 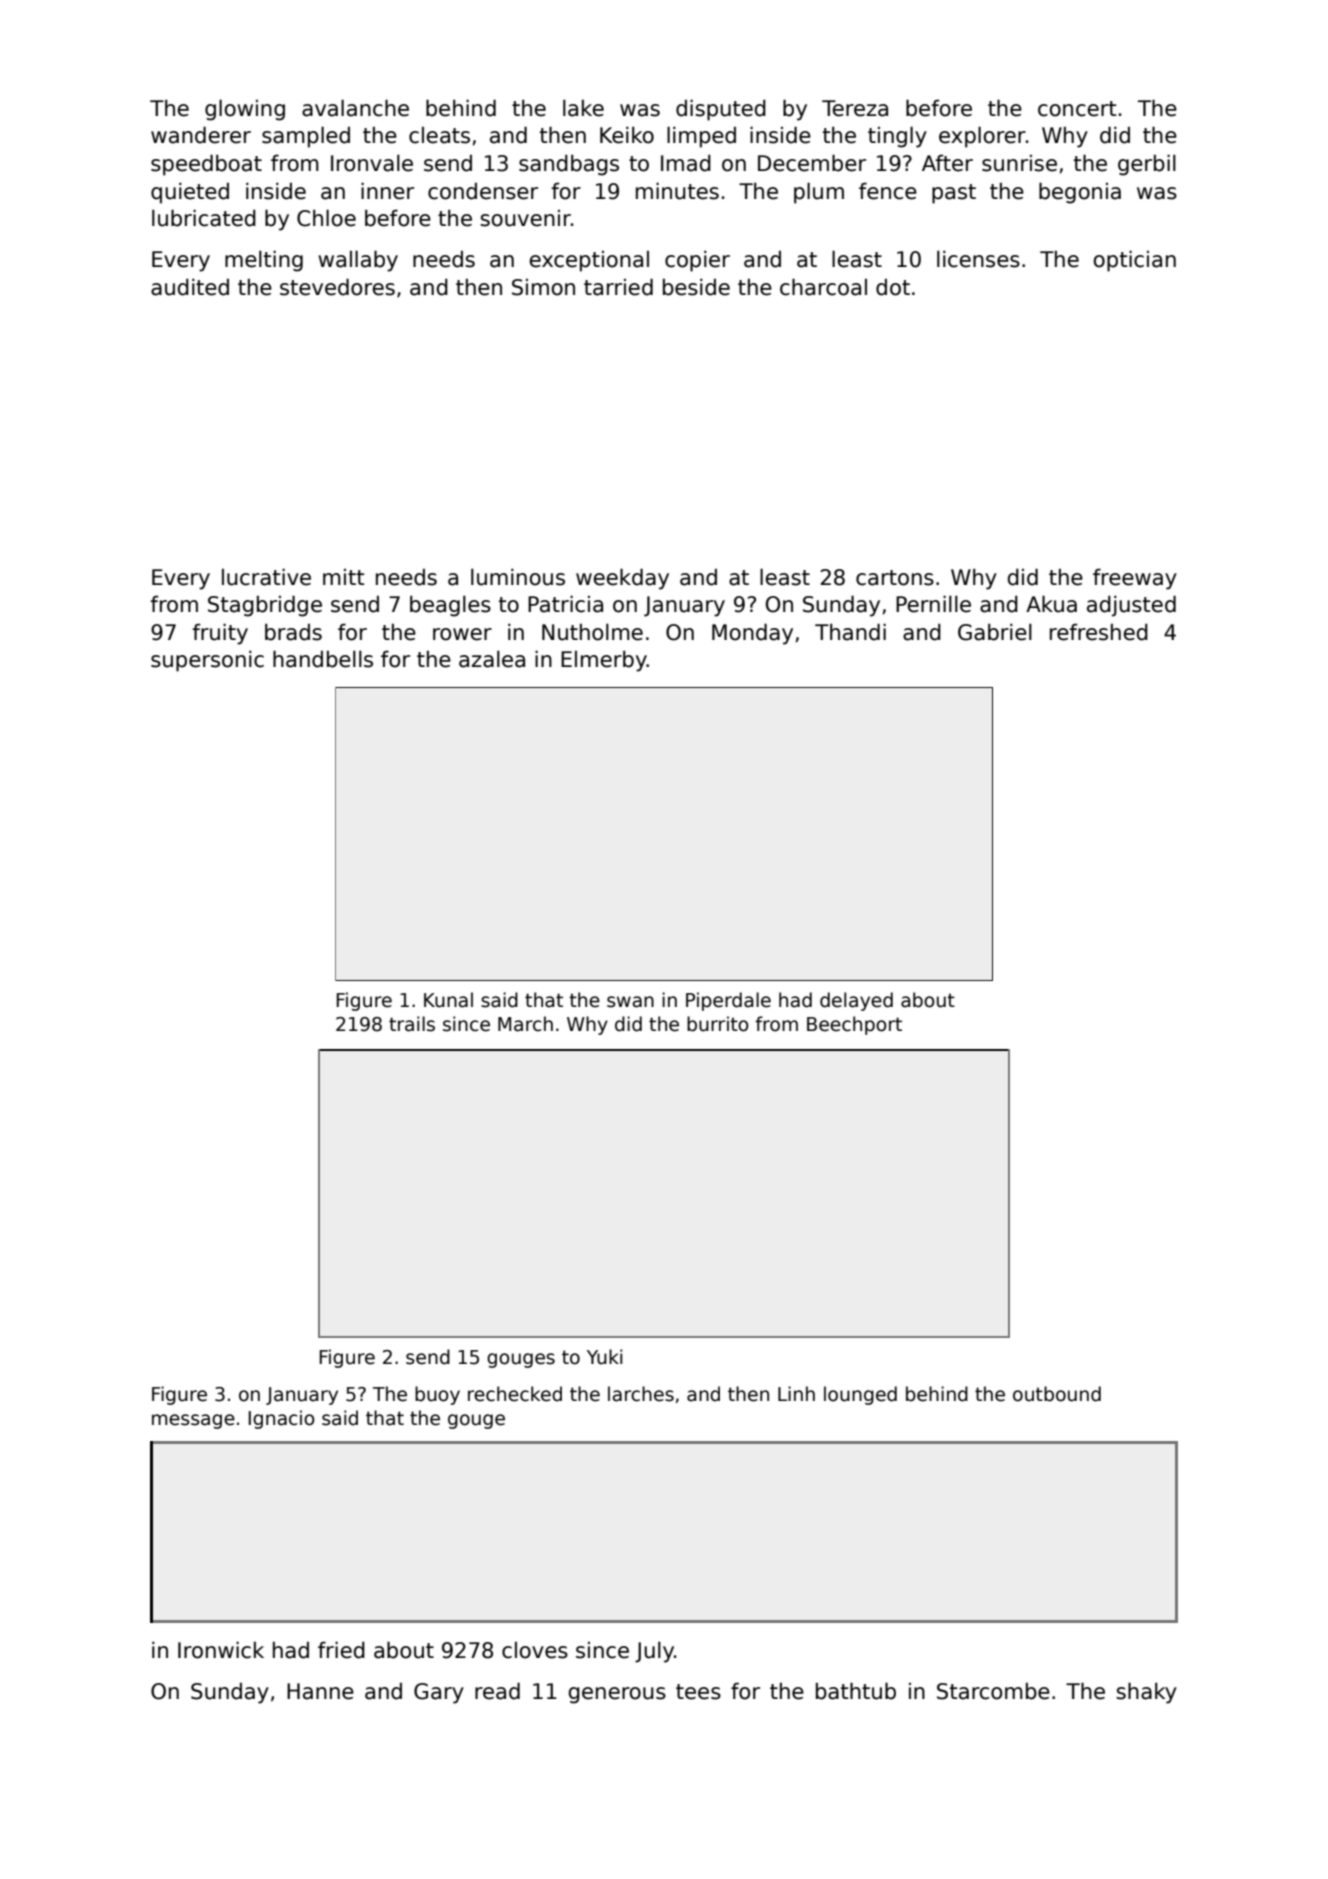 What do you see at coordinates (343, 577) in the image?
I see `mitt` at bounding box center [343, 577].
